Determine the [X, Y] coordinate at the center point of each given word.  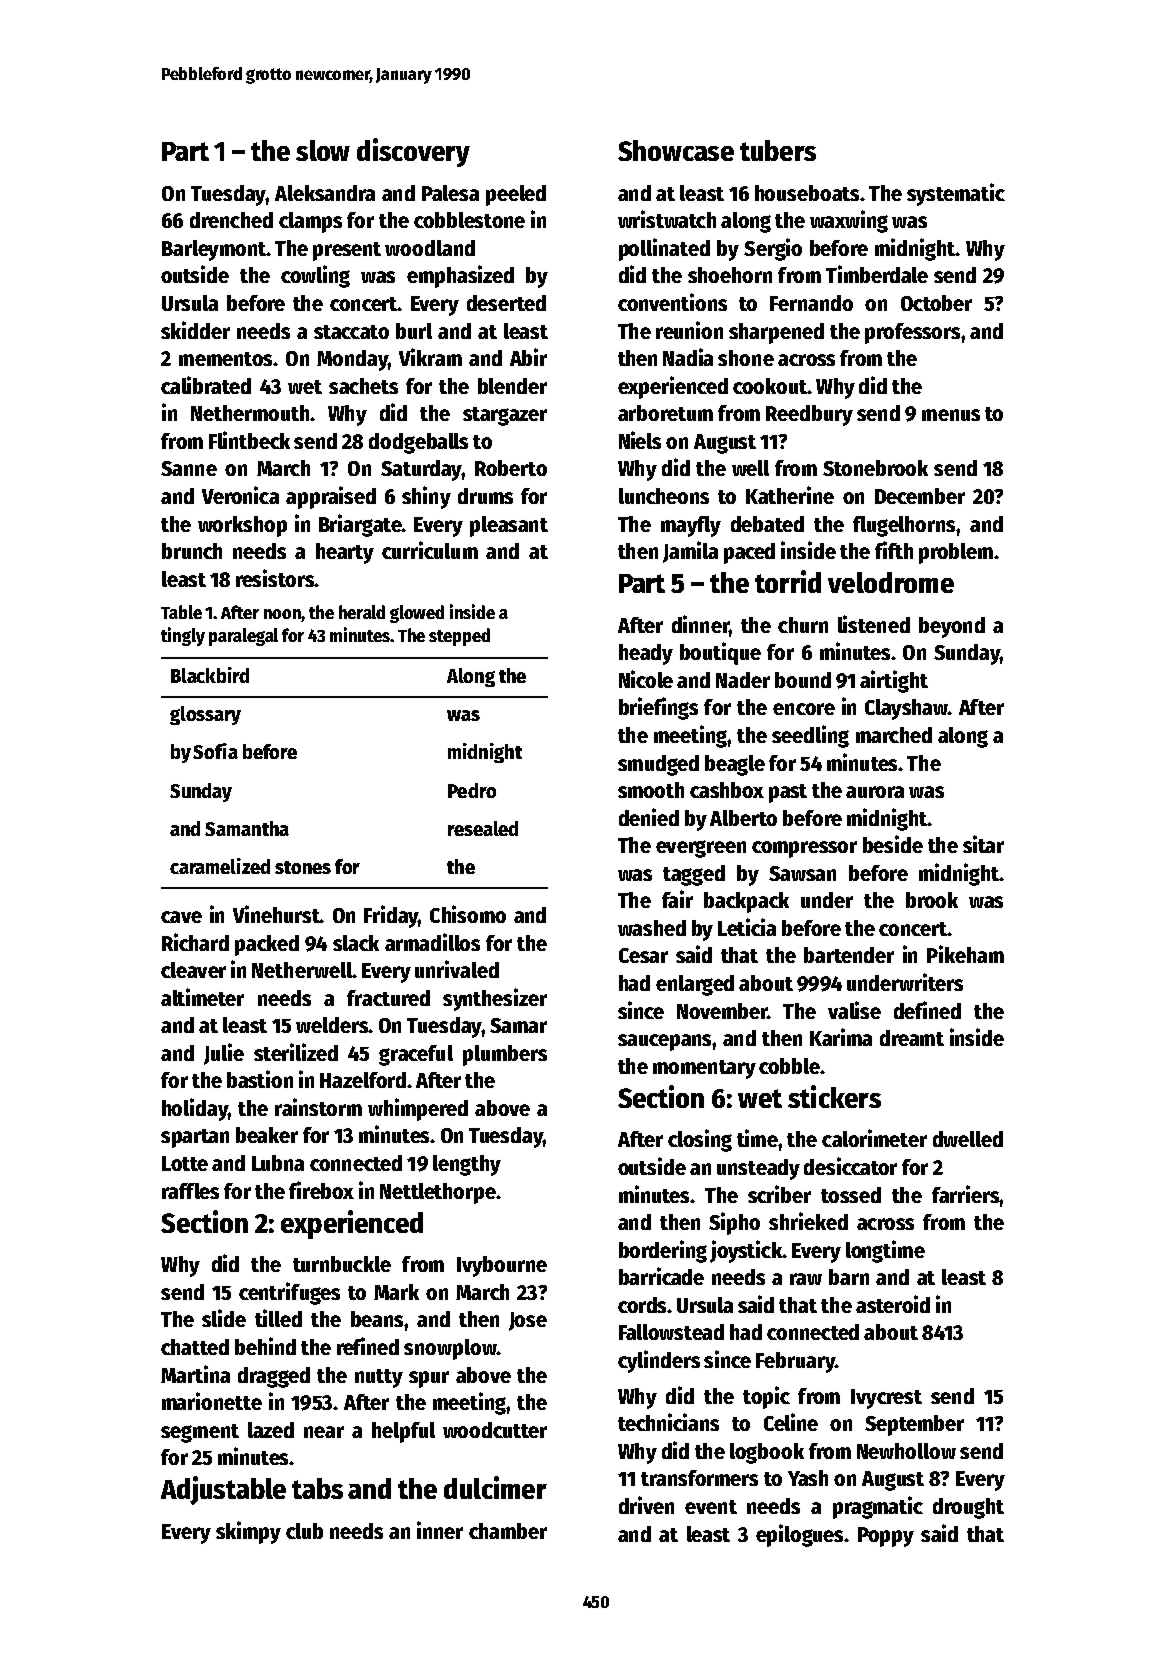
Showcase [676, 150]
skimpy [248, 1532]
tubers [778, 150]
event [711, 1507]
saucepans [664, 1042]
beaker [267, 1135]
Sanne [189, 468]
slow [323, 150]
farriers [965, 1194]
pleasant [509, 526]
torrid [788, 581]
